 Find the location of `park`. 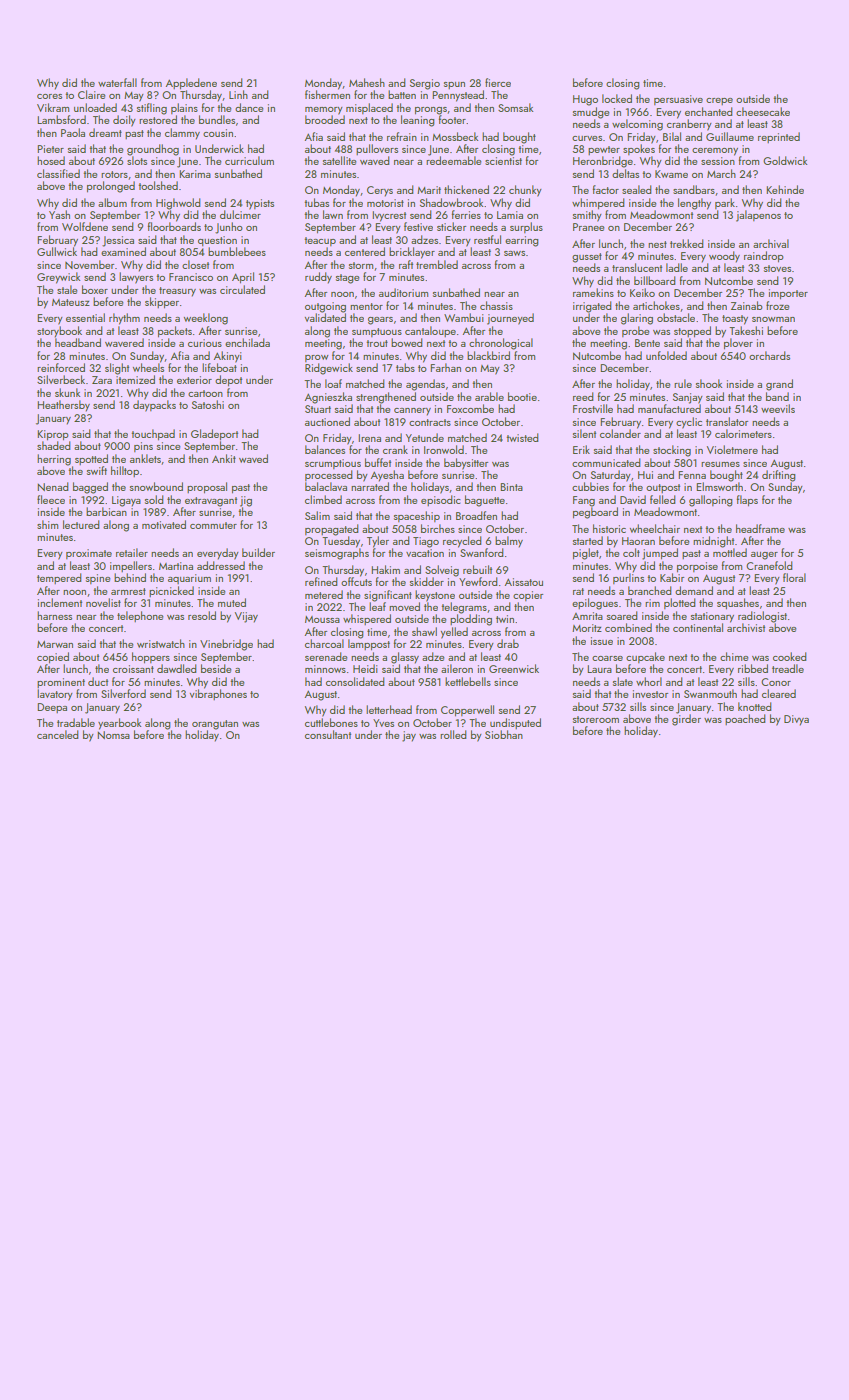

park is located at coordinates (725, 203).
